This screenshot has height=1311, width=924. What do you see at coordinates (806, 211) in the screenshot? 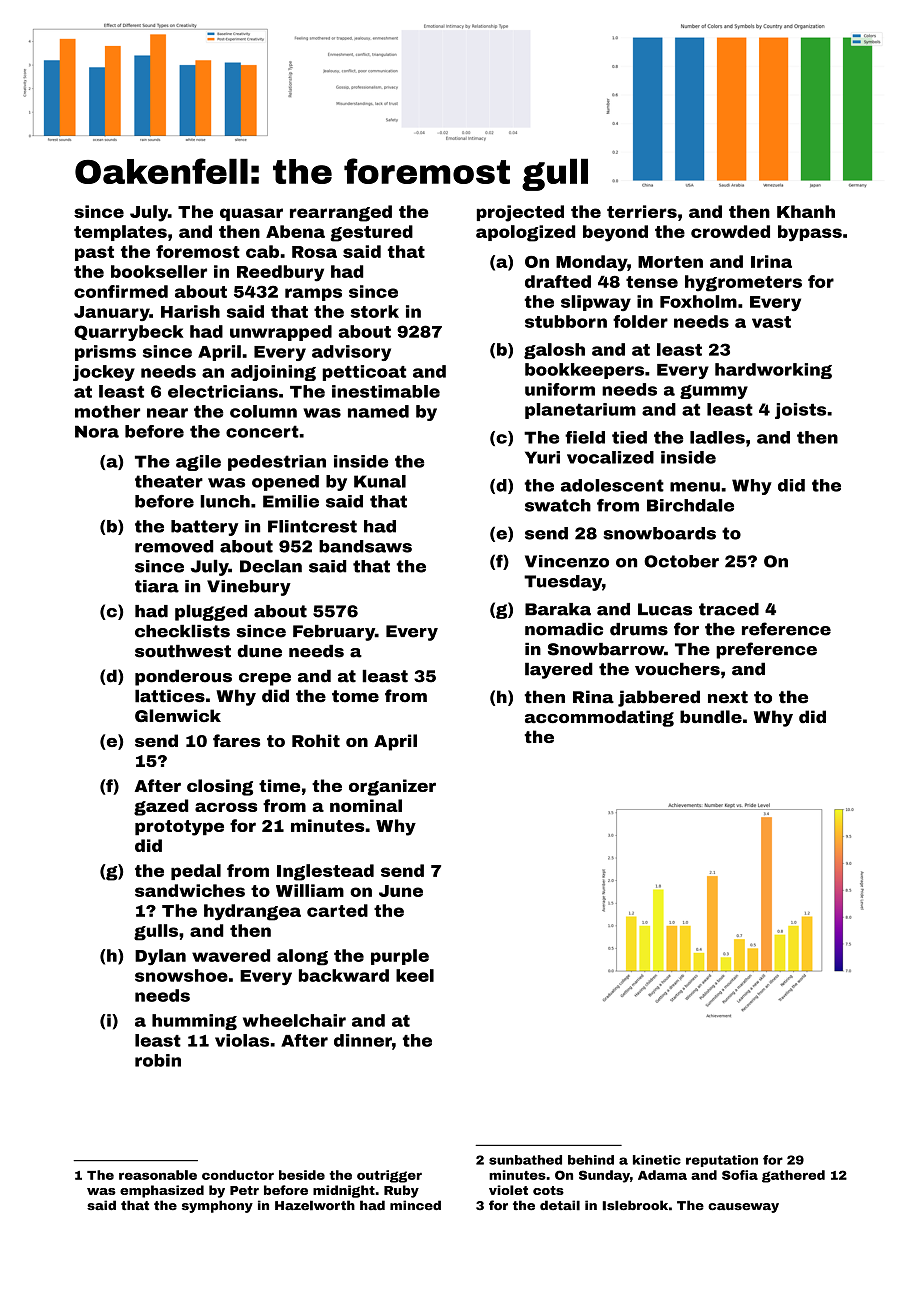
I see `Khanh` at bounding box center [806, 211].
